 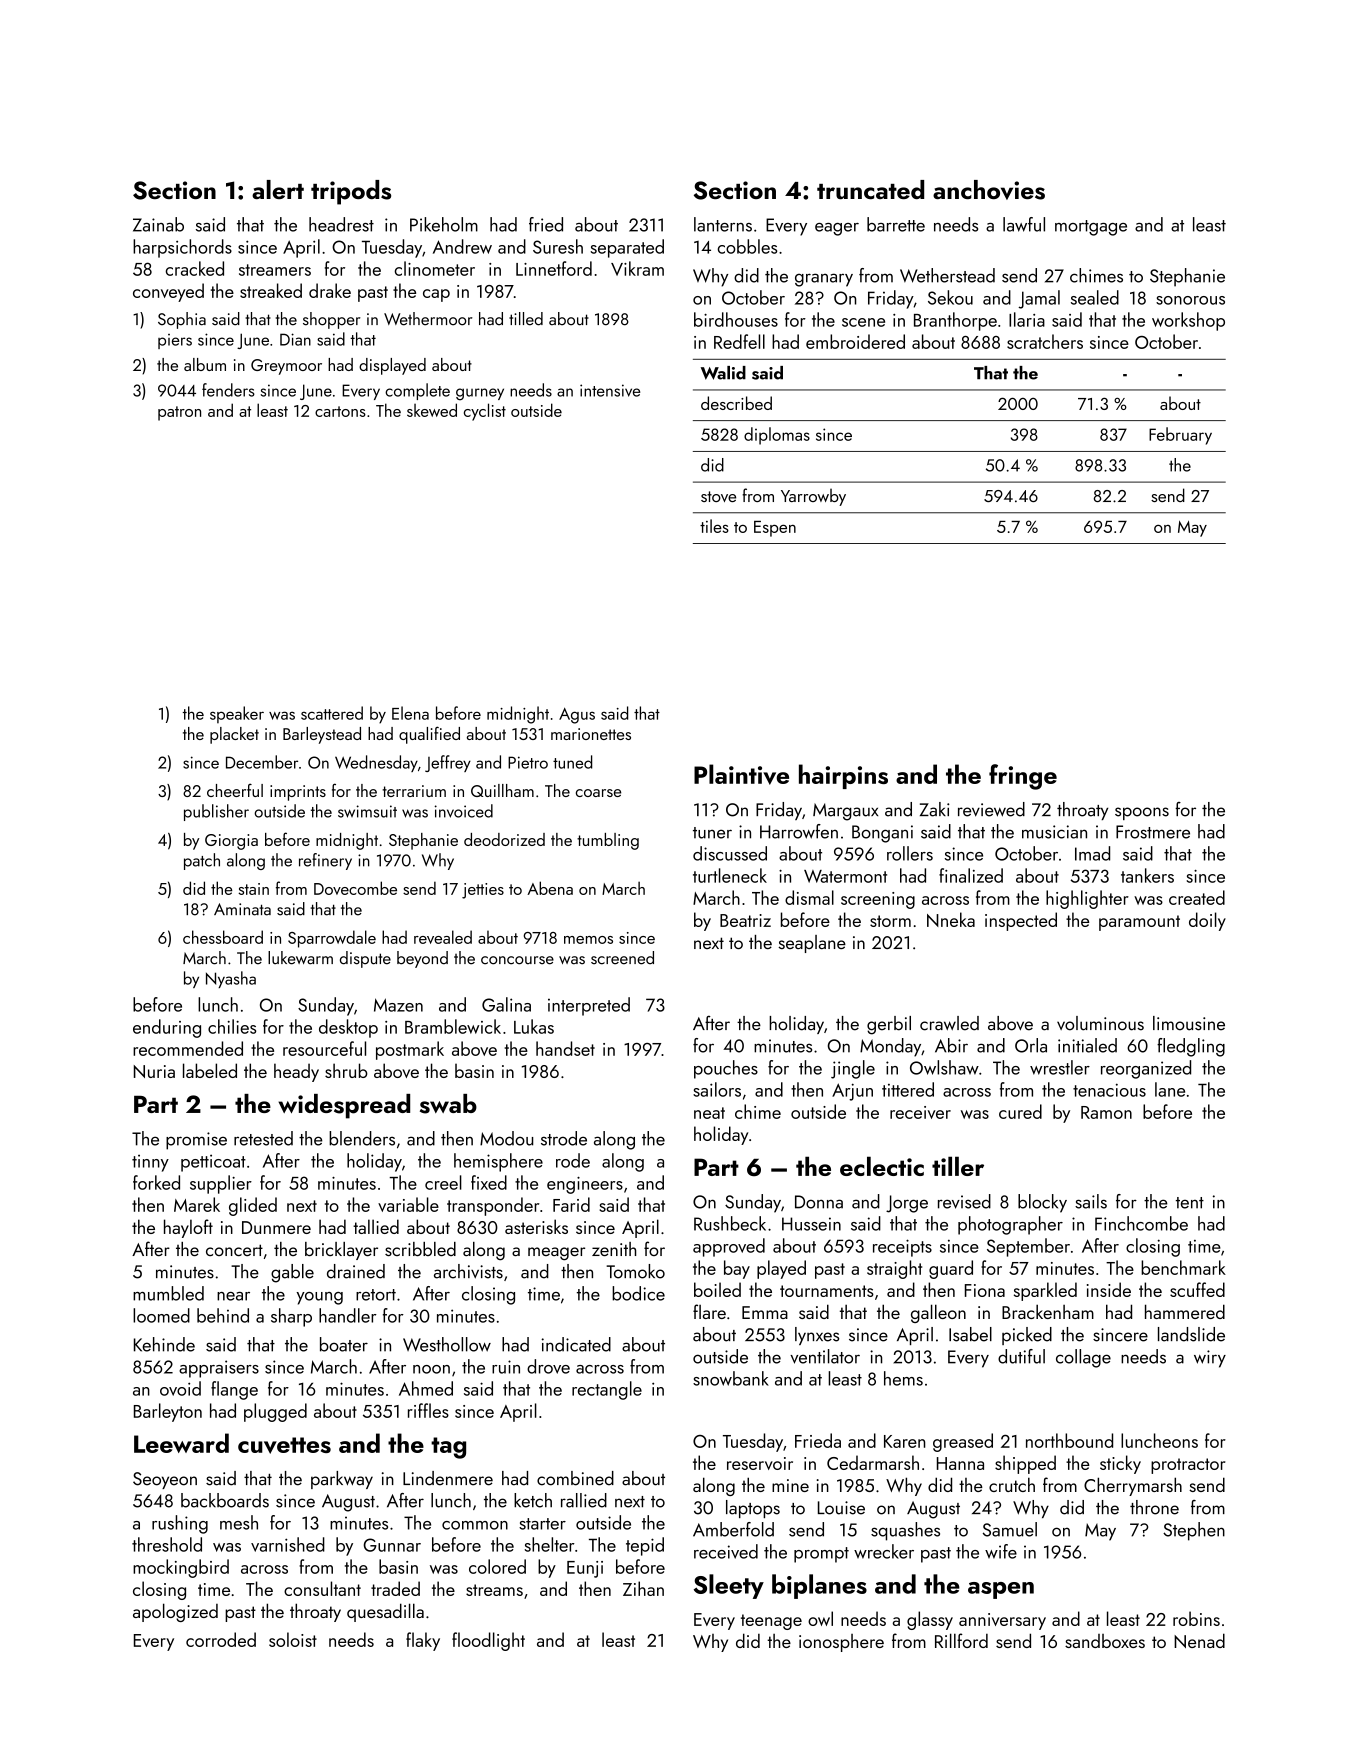 What do you see at coordinates (870, 190) in the screenshot?
I see `truncated` at bounding box center [870, 190].
